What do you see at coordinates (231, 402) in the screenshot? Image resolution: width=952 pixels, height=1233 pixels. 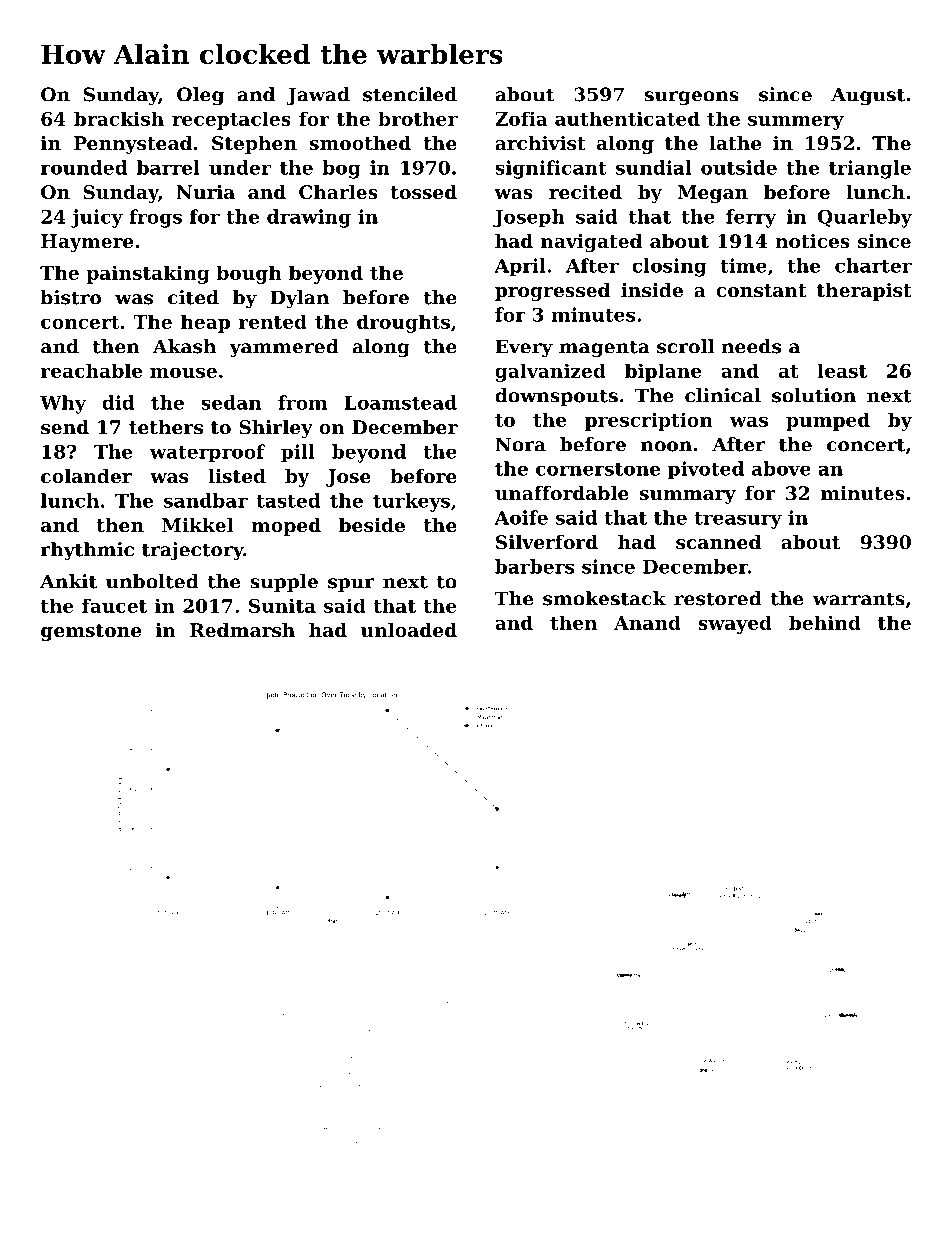 I see `sedan` at bounding box center [231, 402].
